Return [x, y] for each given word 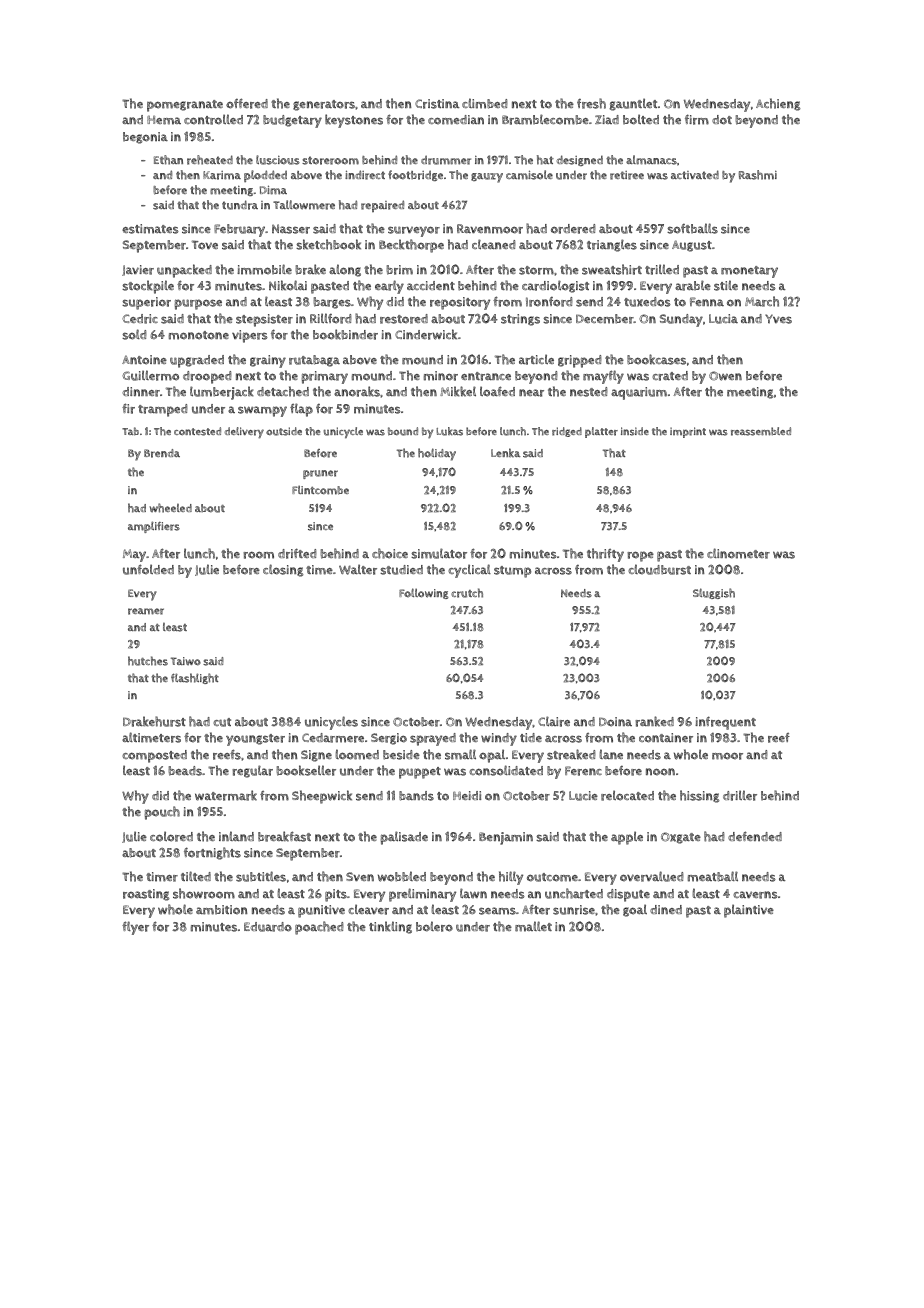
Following [424, 593]
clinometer [738, 553]
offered [247, 103]
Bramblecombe [545, 119]
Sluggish [714, 593]
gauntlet [633, 104]
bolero [434, 926]
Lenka [505, 452]
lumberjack [222, 393]
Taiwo [186, 661]
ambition [221, 910]
